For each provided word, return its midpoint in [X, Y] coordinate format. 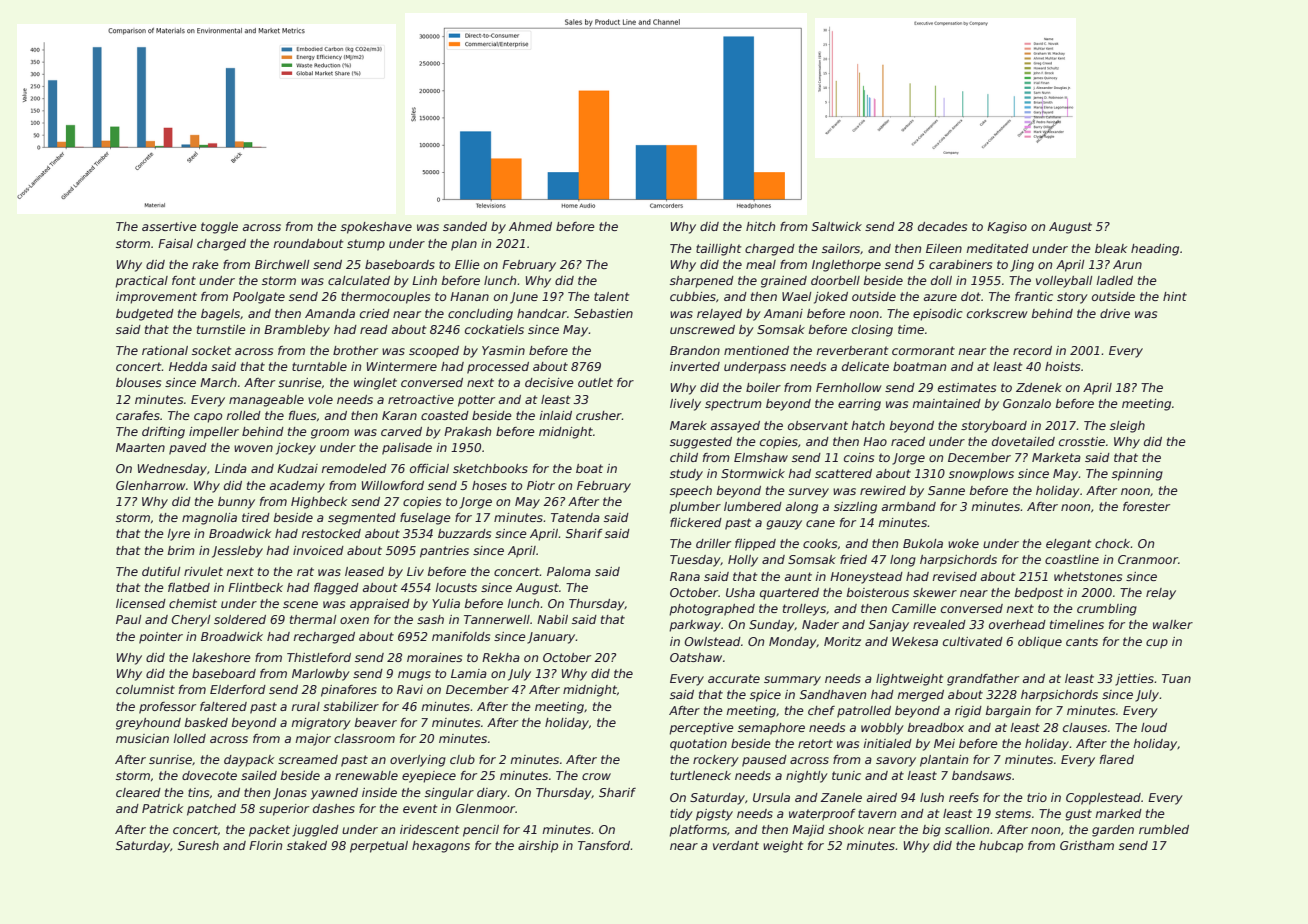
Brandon [695, 350]
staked [307, 845]
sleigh [1127, 427]
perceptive [701, 729]
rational [165, 350]
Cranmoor [1148, 559]
